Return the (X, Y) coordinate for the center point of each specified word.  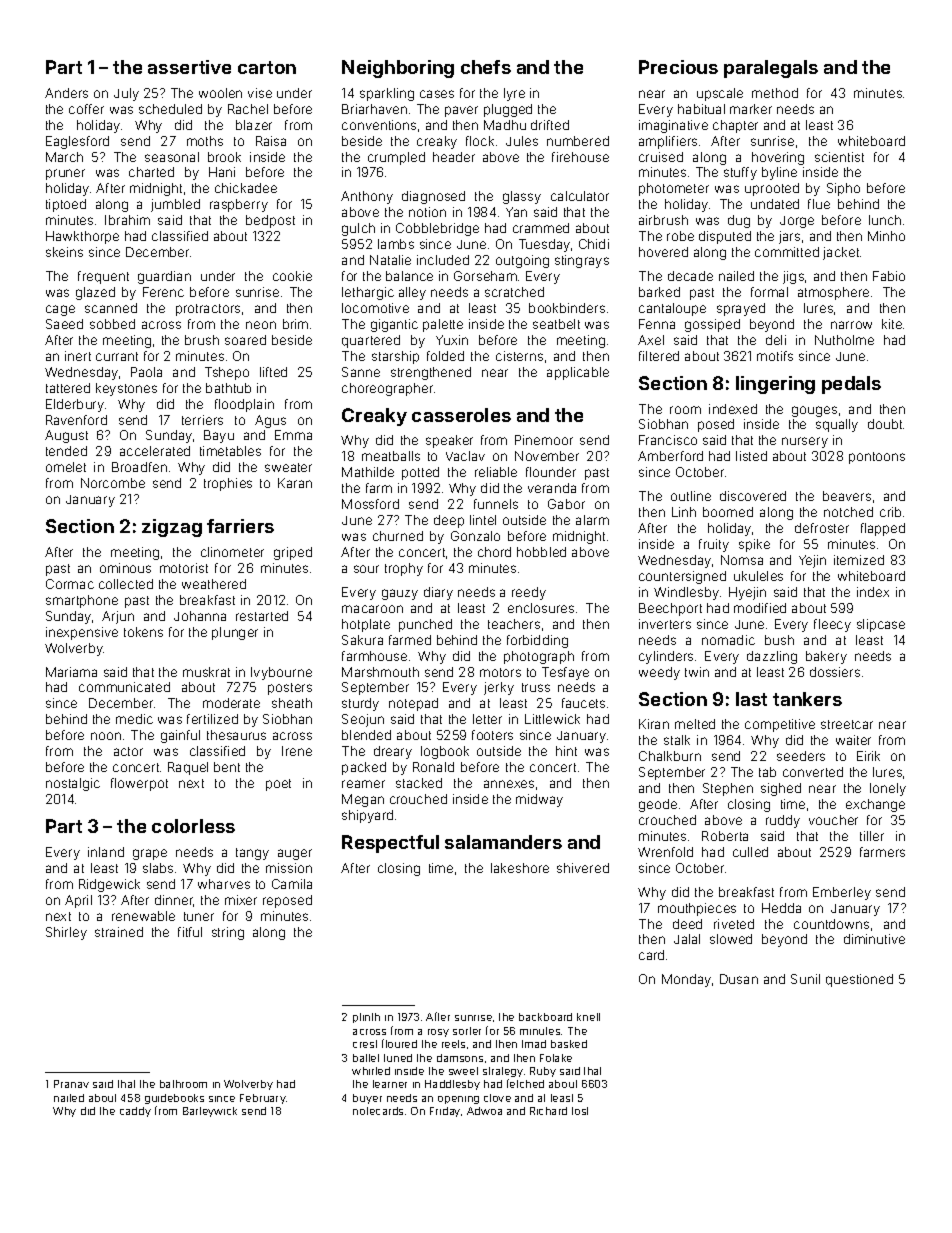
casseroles (461, 415)
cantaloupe (672, 309)
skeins (64, 252)
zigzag (172, 528)
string (228, 933)
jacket (841, 253)
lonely (888, 789)
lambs (396, 244)
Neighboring (398, 69)
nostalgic (73, 784)
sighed (781, 789)
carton (267, 67)
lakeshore (520, 868)
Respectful (390, 844)
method (775, 93)
